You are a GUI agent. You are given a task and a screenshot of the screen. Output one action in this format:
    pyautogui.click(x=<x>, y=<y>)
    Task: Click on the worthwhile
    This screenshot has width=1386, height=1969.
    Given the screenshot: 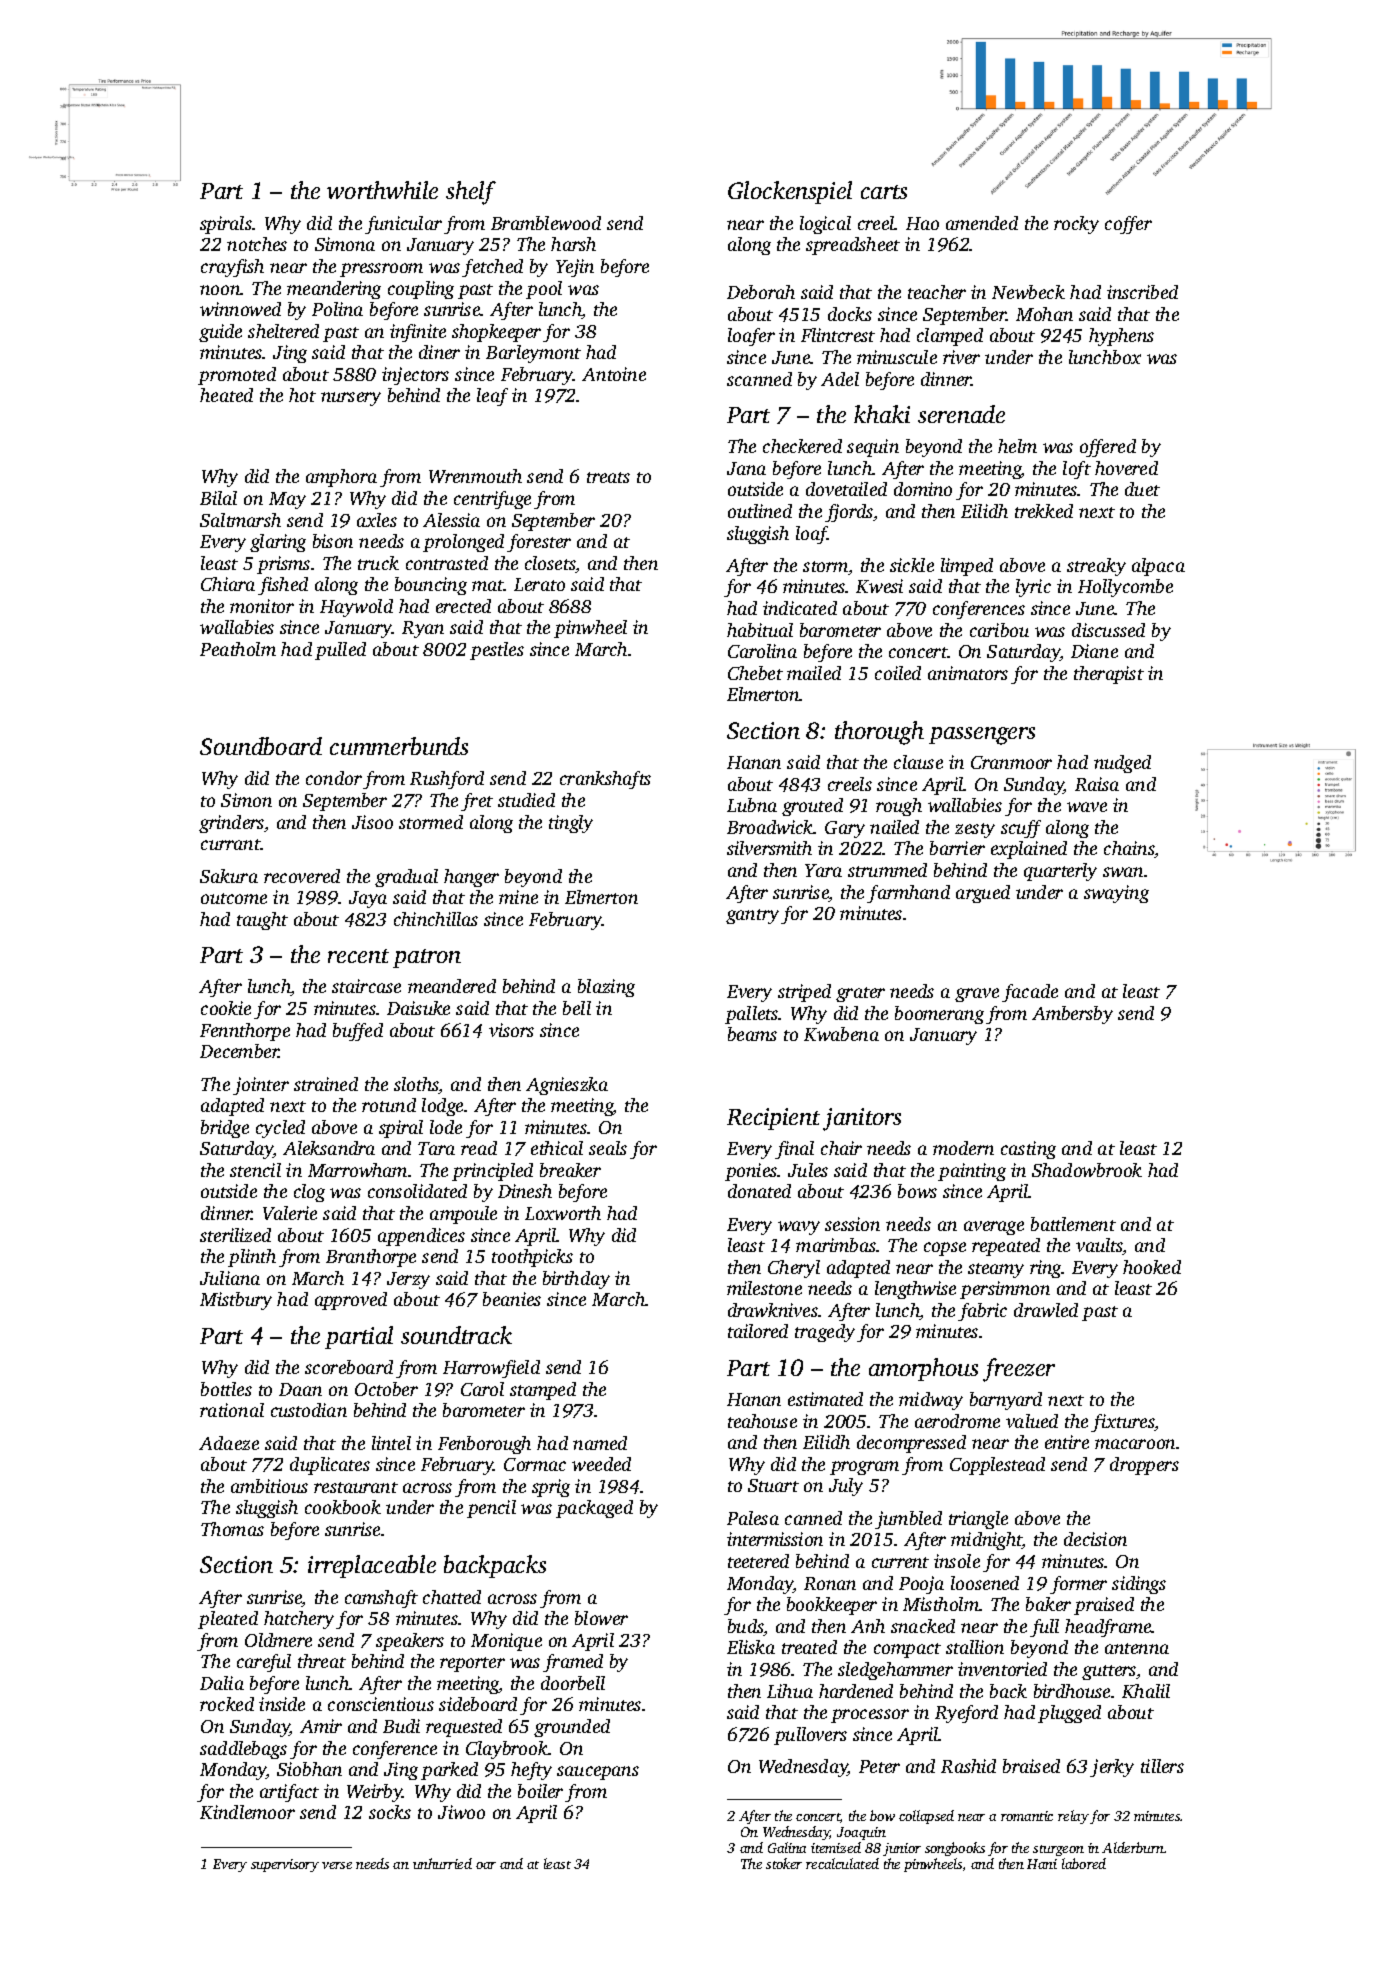 What is the action you would take?
    pyautogui.click(x=382, y=190)
